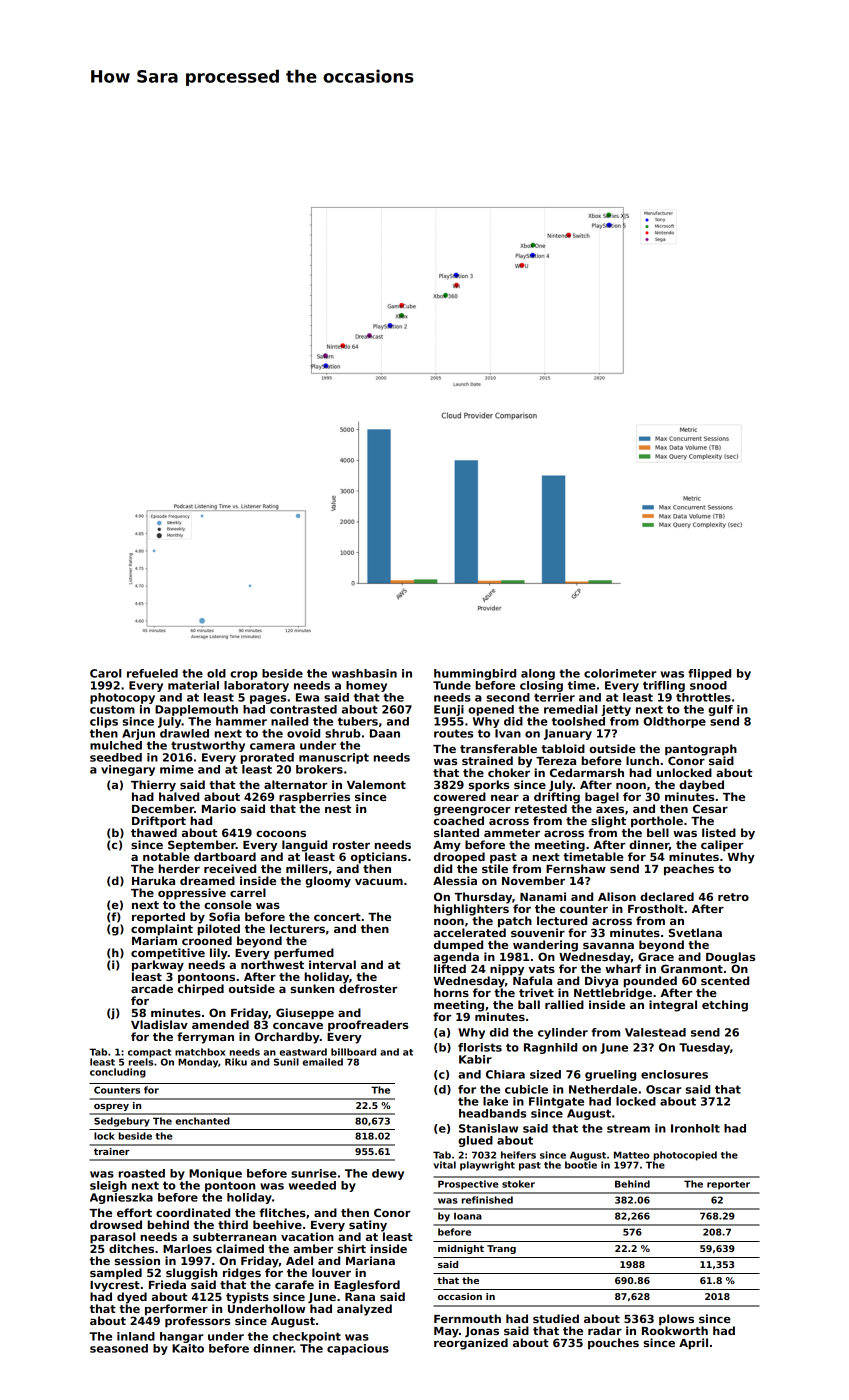  Describe the element at coordinates (176, 1310) in the document. I see `performer` at that location.
